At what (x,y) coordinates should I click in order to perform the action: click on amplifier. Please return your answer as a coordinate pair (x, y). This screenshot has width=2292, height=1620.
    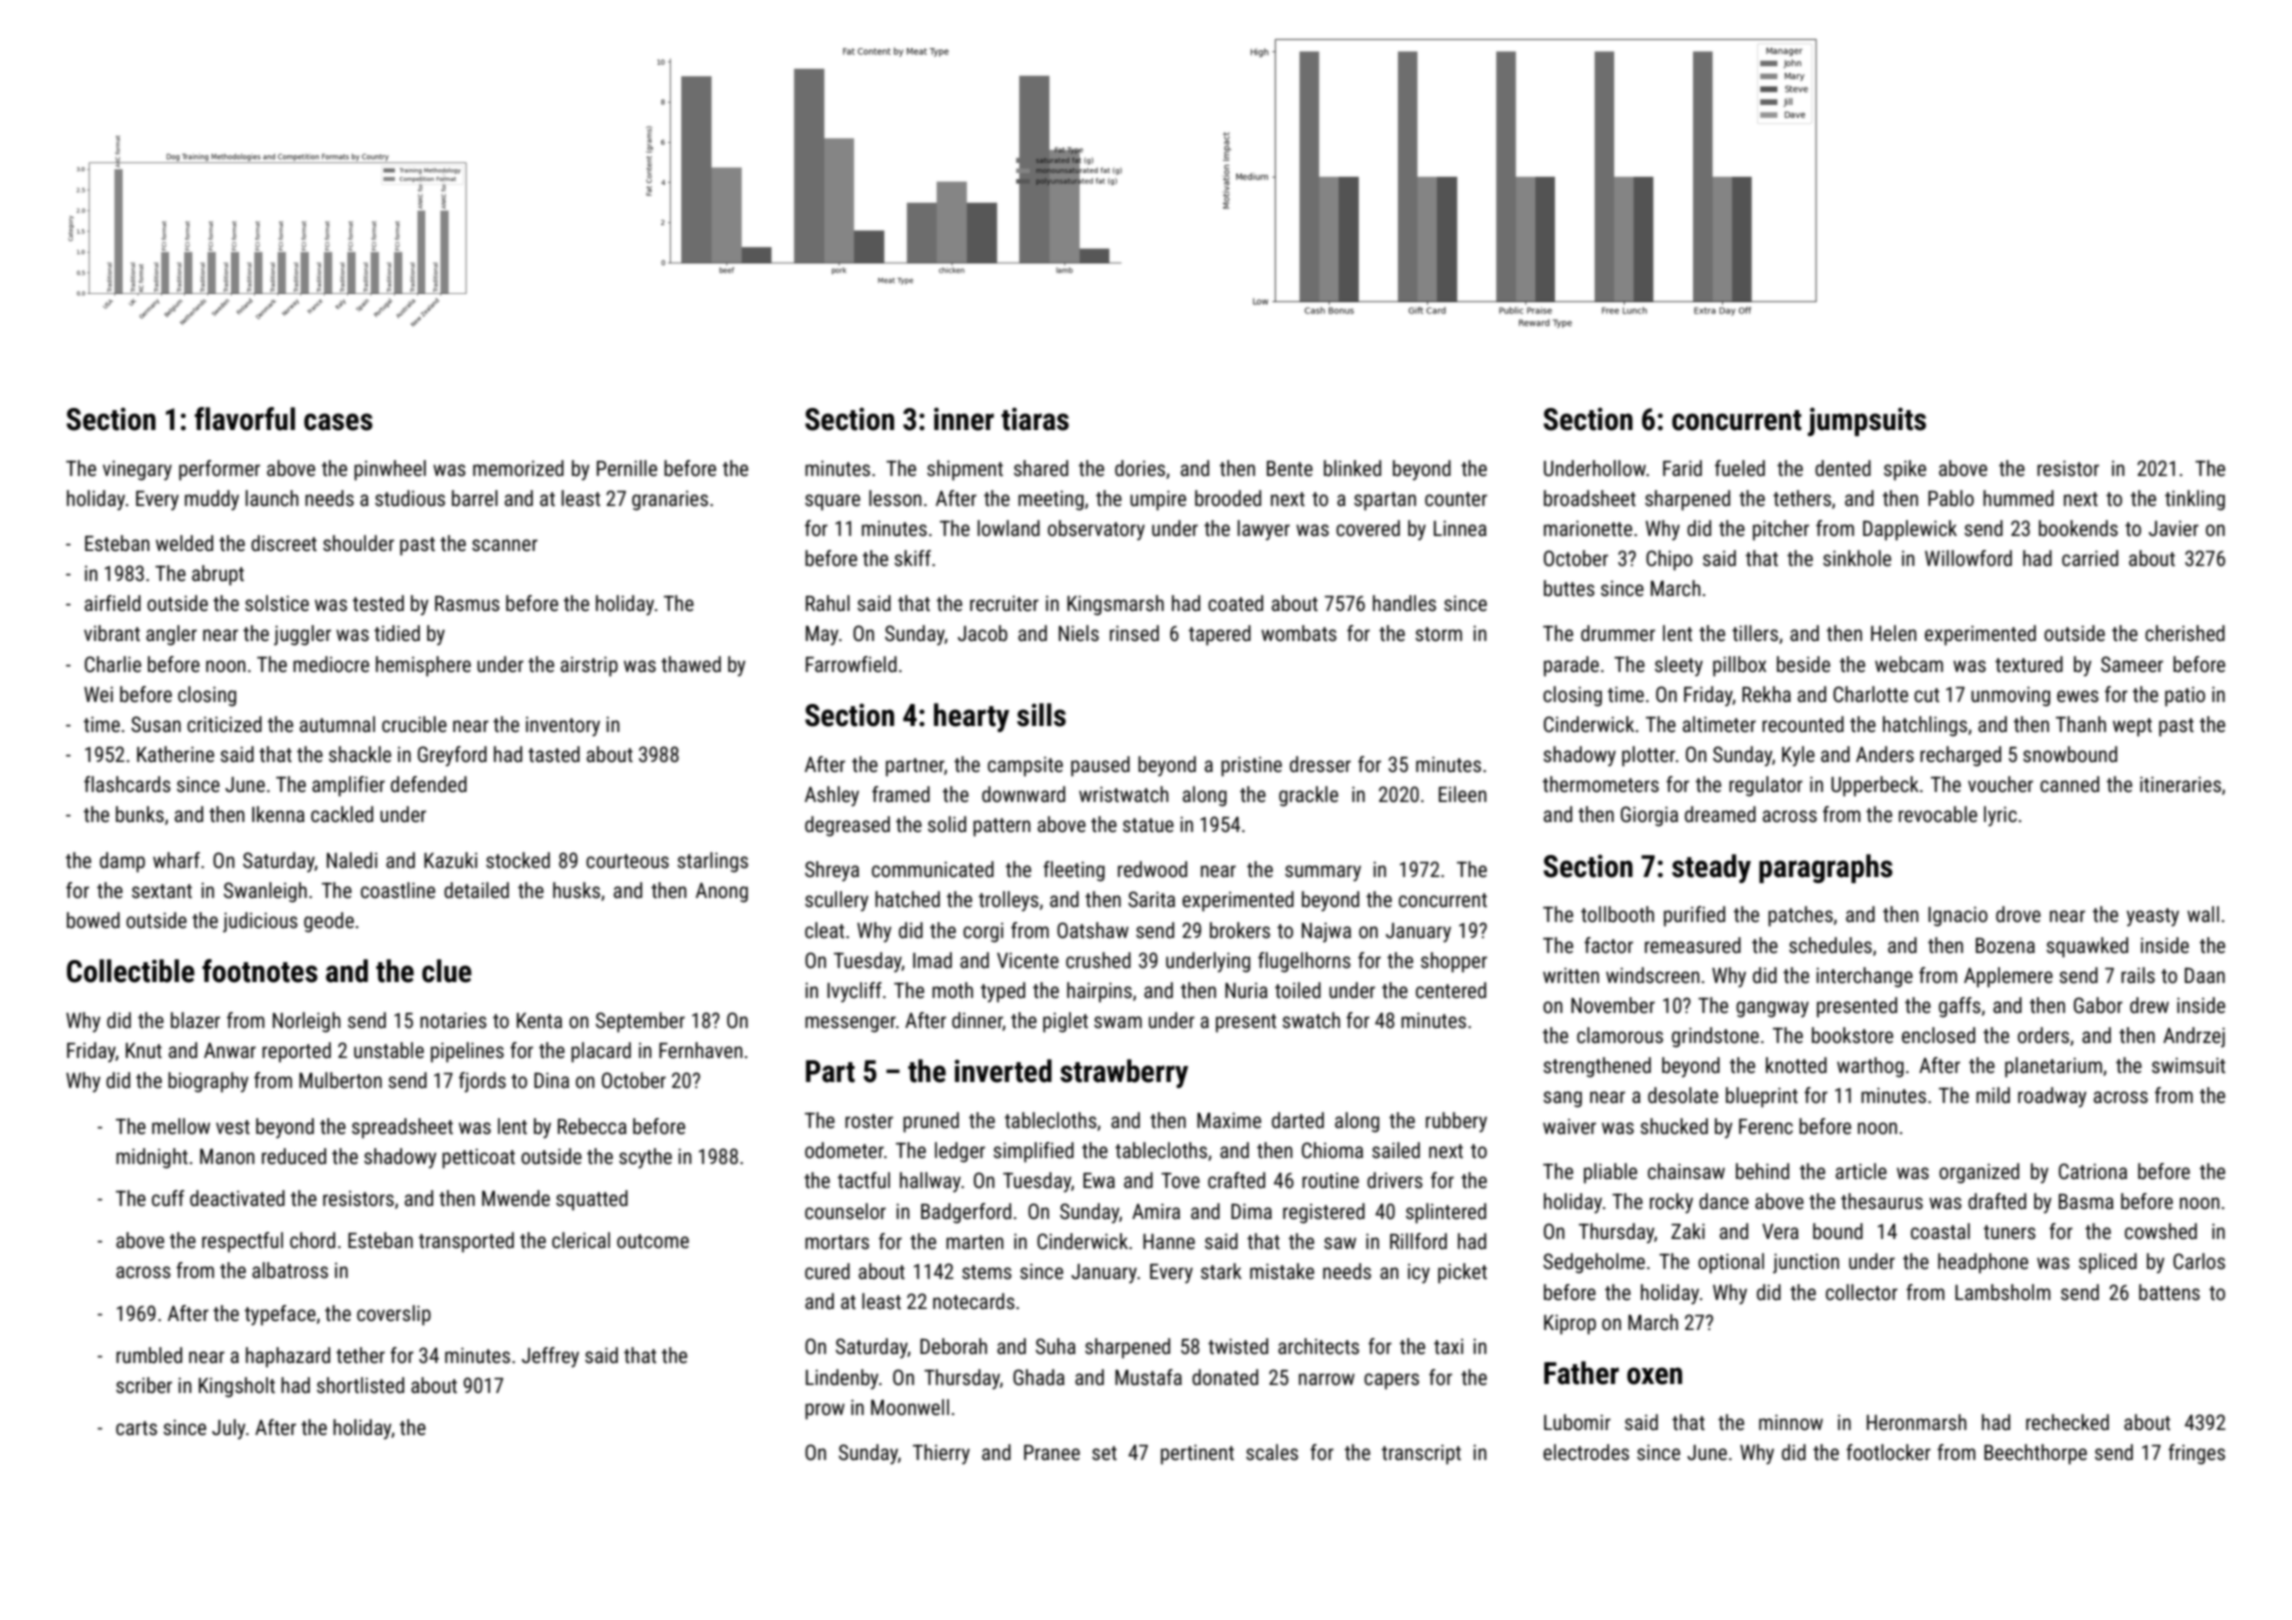
    Looking at the image, I should click on (348, 786).
